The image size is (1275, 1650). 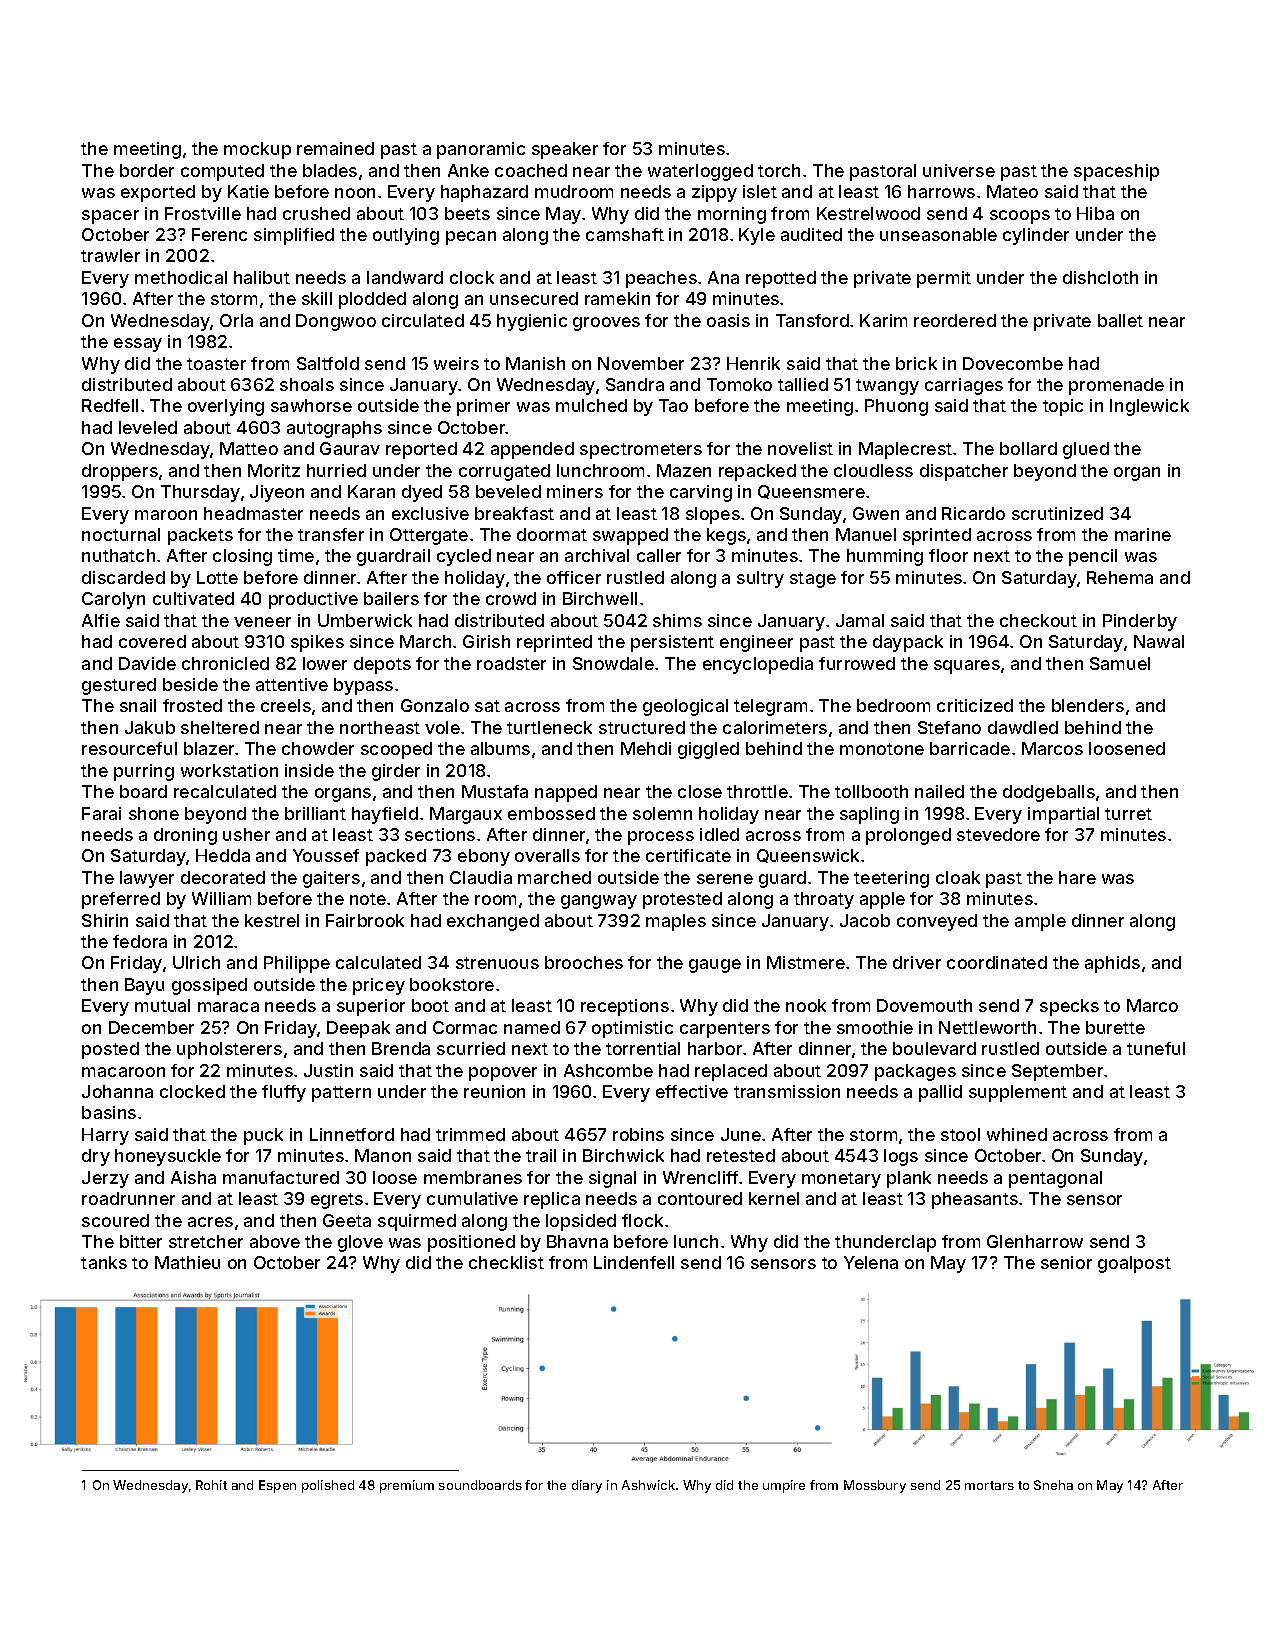 What do you see at coordinates (229, 1050) in the image?
I see `upholsterers` at bounding box center [229, 1050].
